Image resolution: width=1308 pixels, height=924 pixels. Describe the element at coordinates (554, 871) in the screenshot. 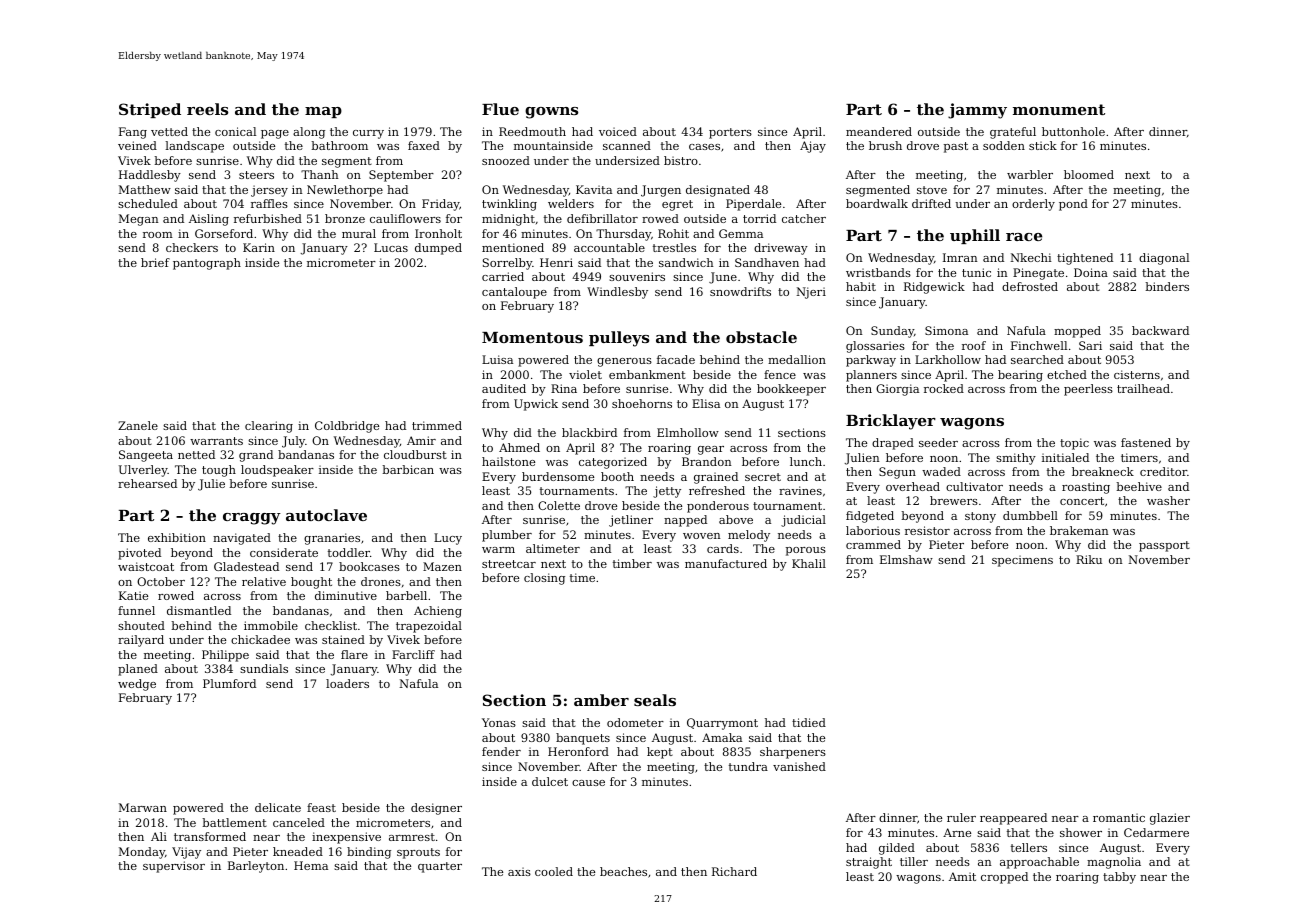

I see `cooled` at that location.
